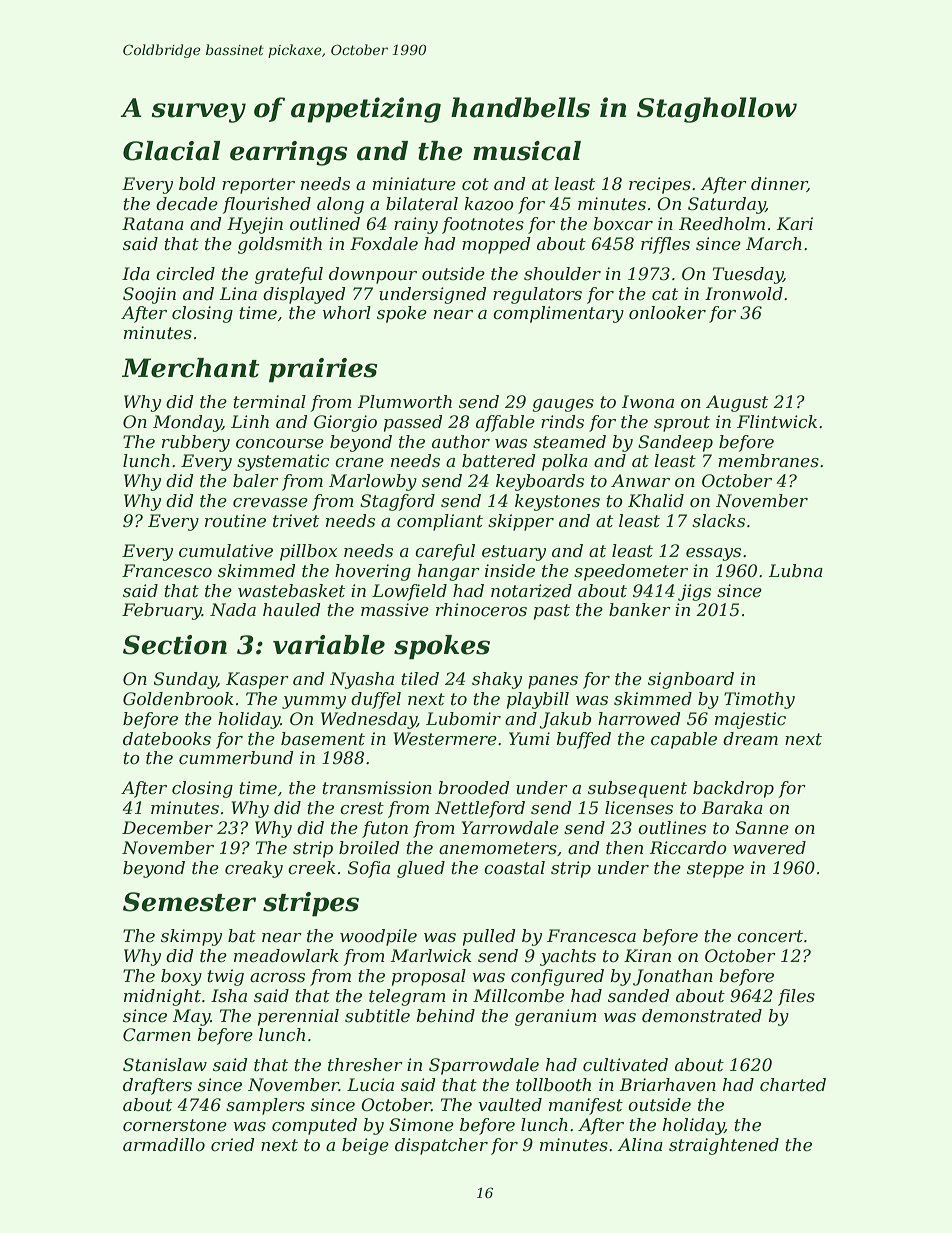 Image resolution: width=952 pixels, height=1233 pixels. Describe the element at coordinates (566, 720) in the document. I see `Jakub` at that location.
